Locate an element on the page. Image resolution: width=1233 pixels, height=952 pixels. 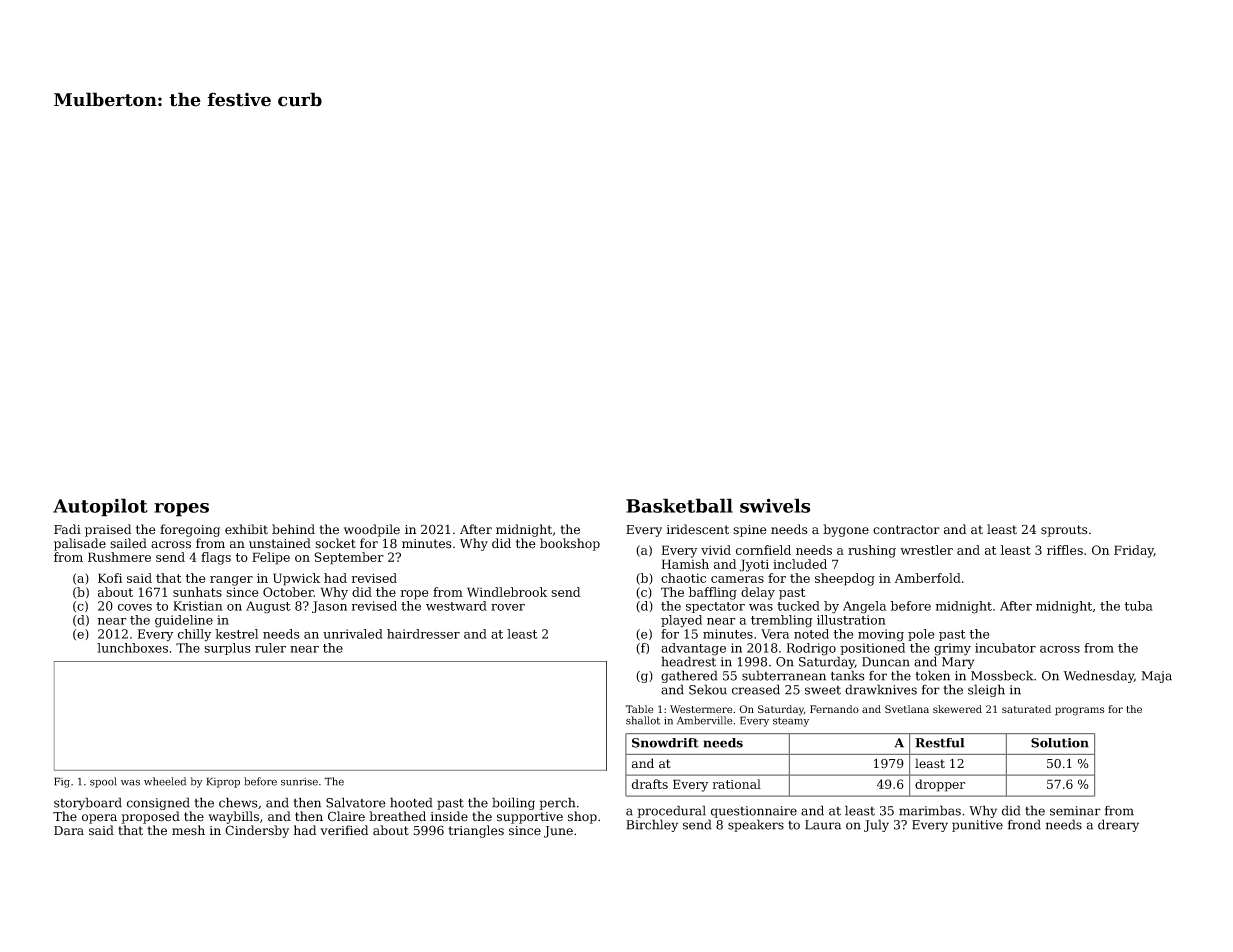
behind is located at coordinates (293, 529).
